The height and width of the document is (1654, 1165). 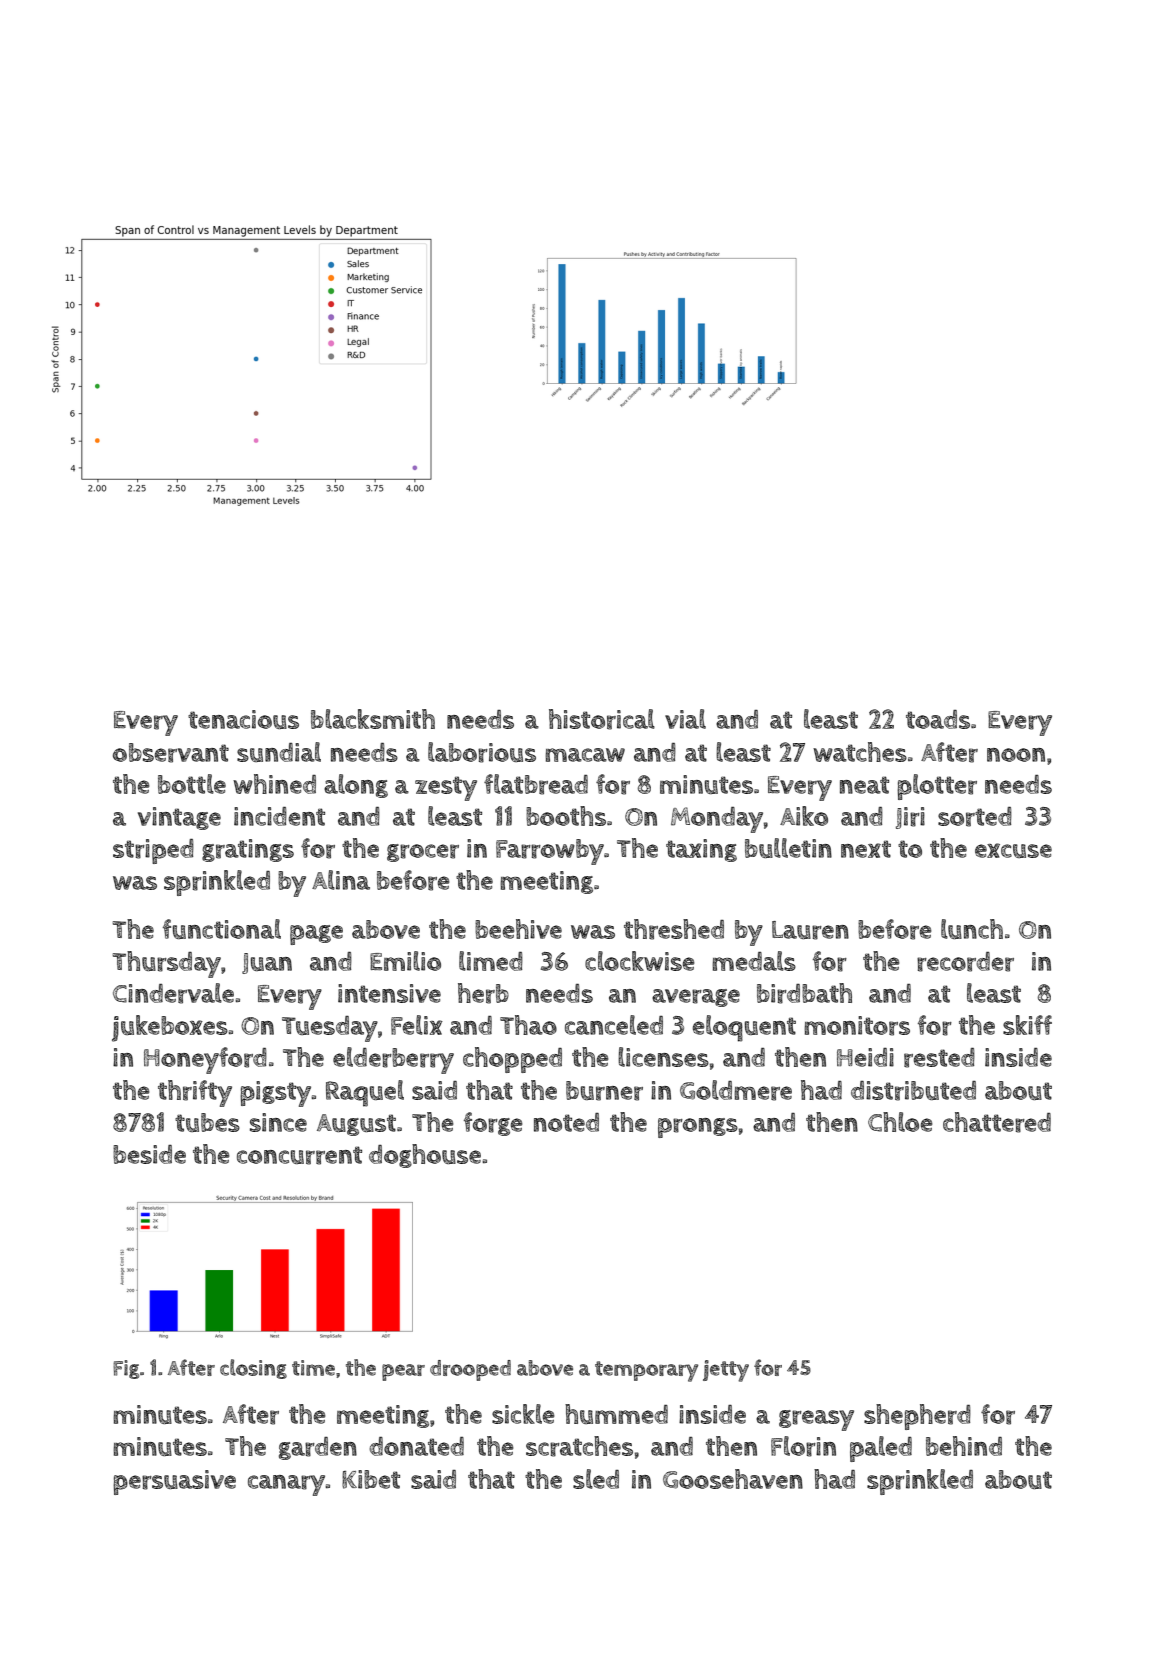 I want to click on jetty, so click(x=726, y=1371).
